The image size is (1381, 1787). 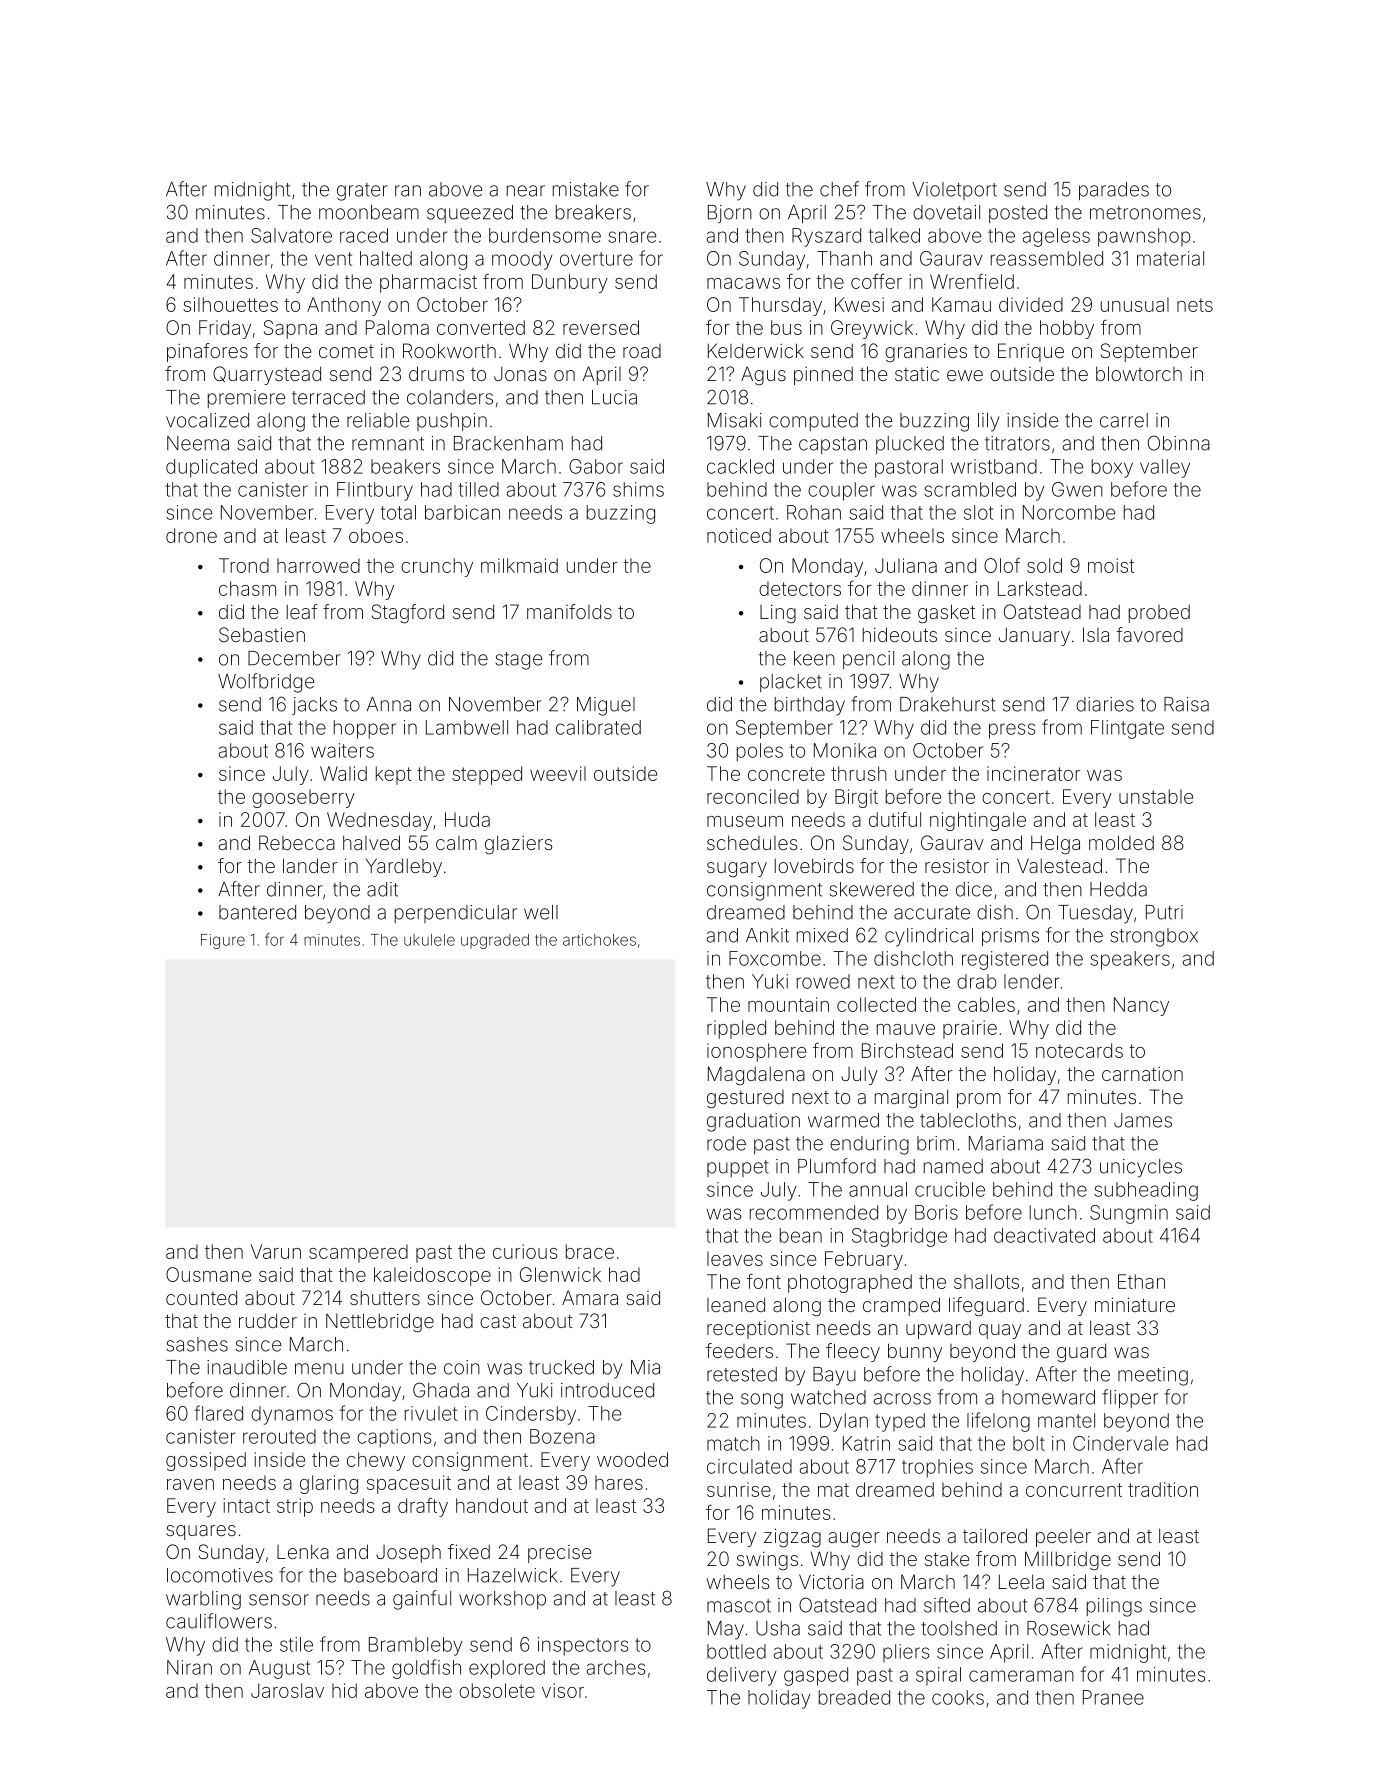 I want to click on delivery, so click(x=742, y=1676).
